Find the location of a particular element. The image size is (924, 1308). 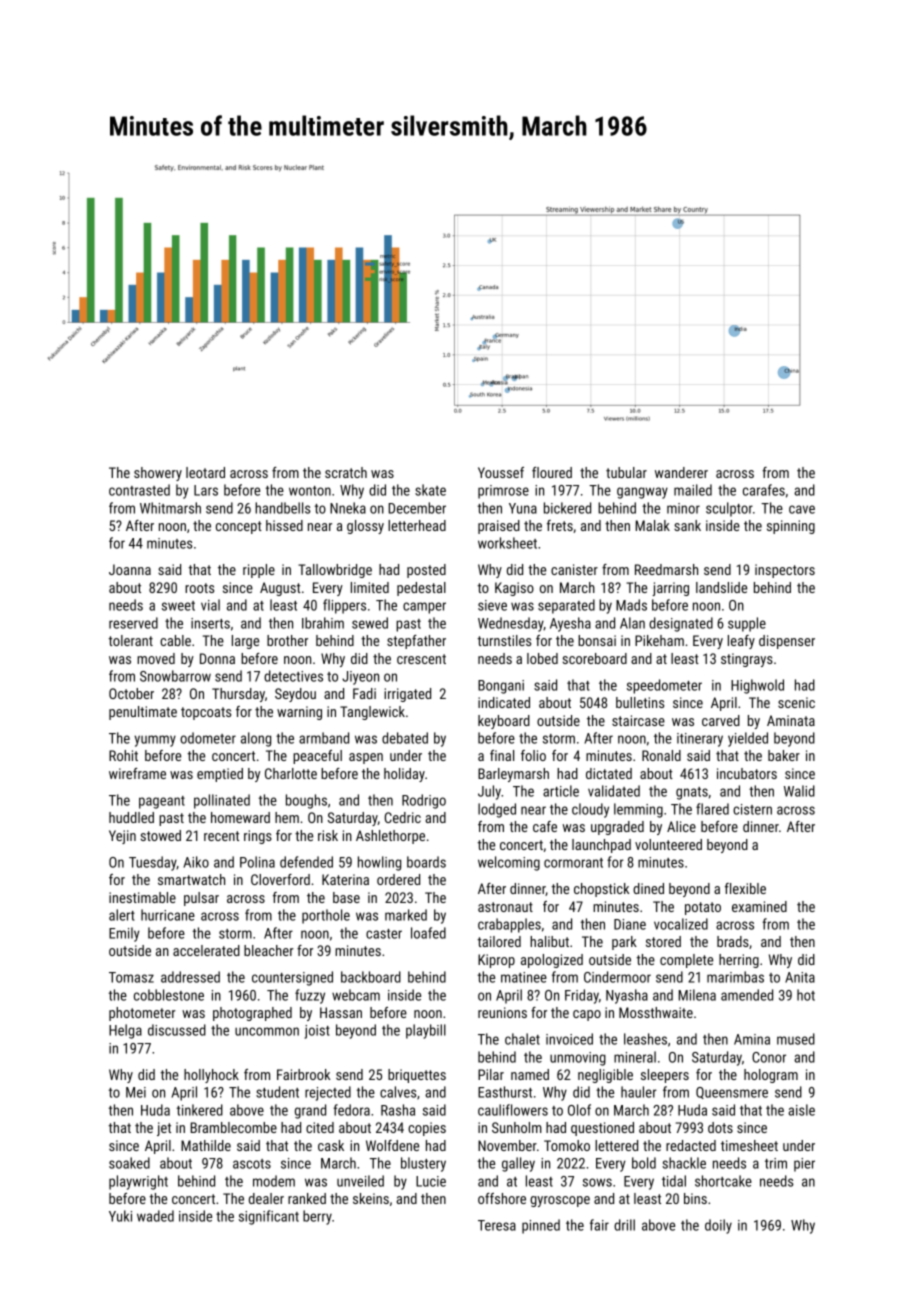

article is located at coordinates (561, 791).
